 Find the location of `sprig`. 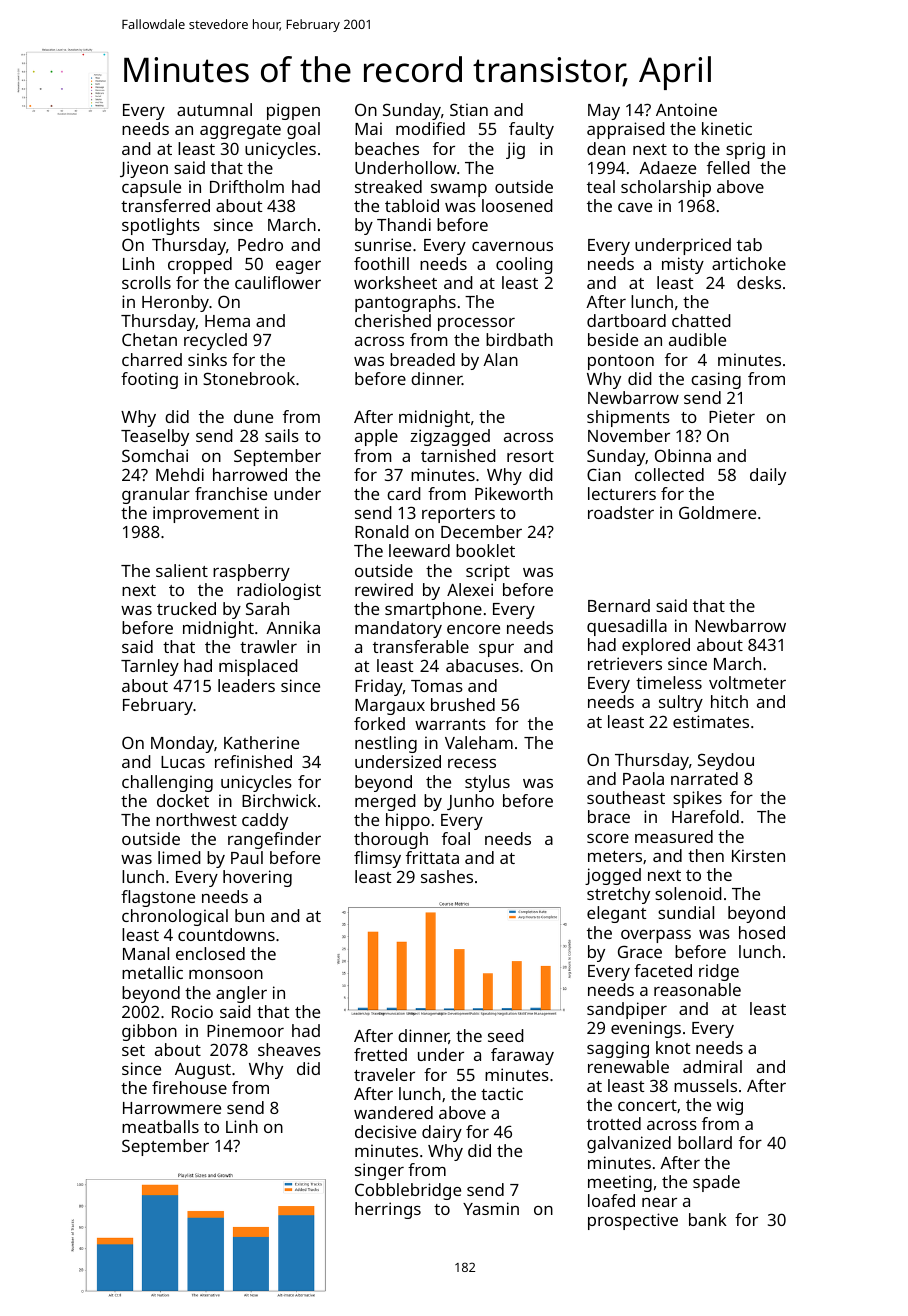

sprig is located at coordinates (745, 150).
